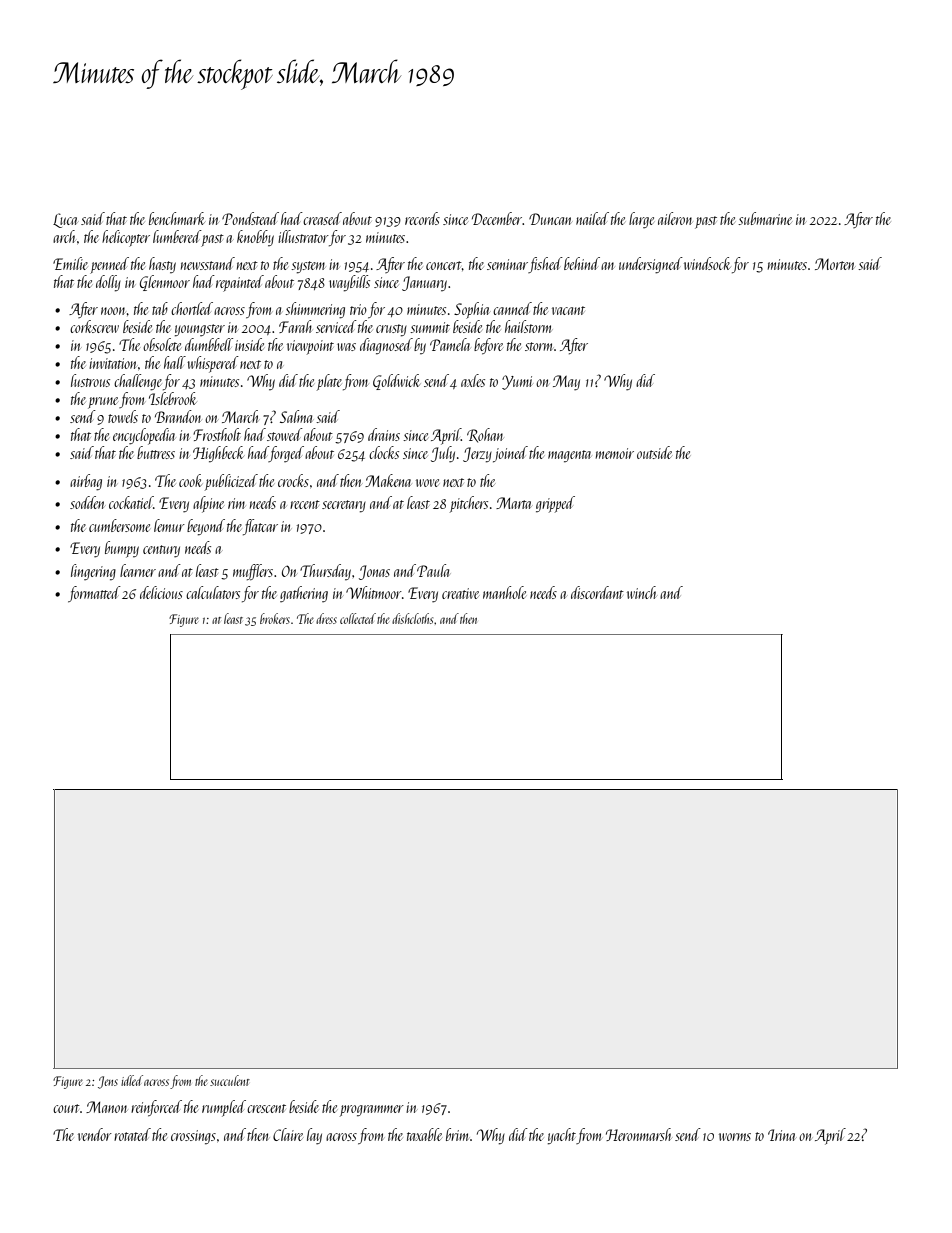  What do you see at coordinates (422, 218) in the screenshot?
I see `records` at bounding box center [422, 218].
